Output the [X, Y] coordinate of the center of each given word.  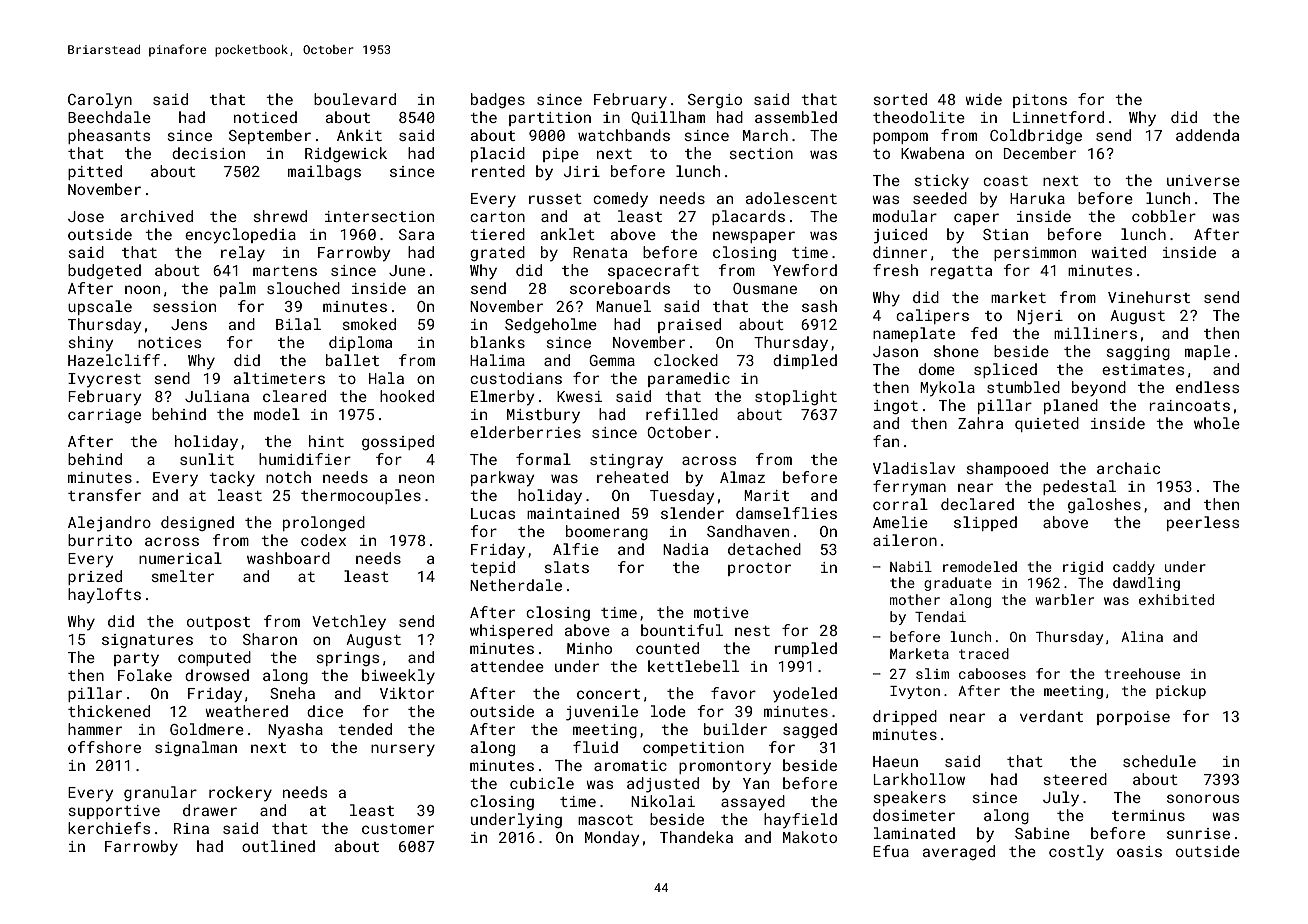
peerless [1203, 523]
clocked [686, 360]
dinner [900, 252]
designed [197, 523]
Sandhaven [748, 531]
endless [1207, 387]
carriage [104, 416]
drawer [210, 810]
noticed [265, 117]
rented [498, 171]
